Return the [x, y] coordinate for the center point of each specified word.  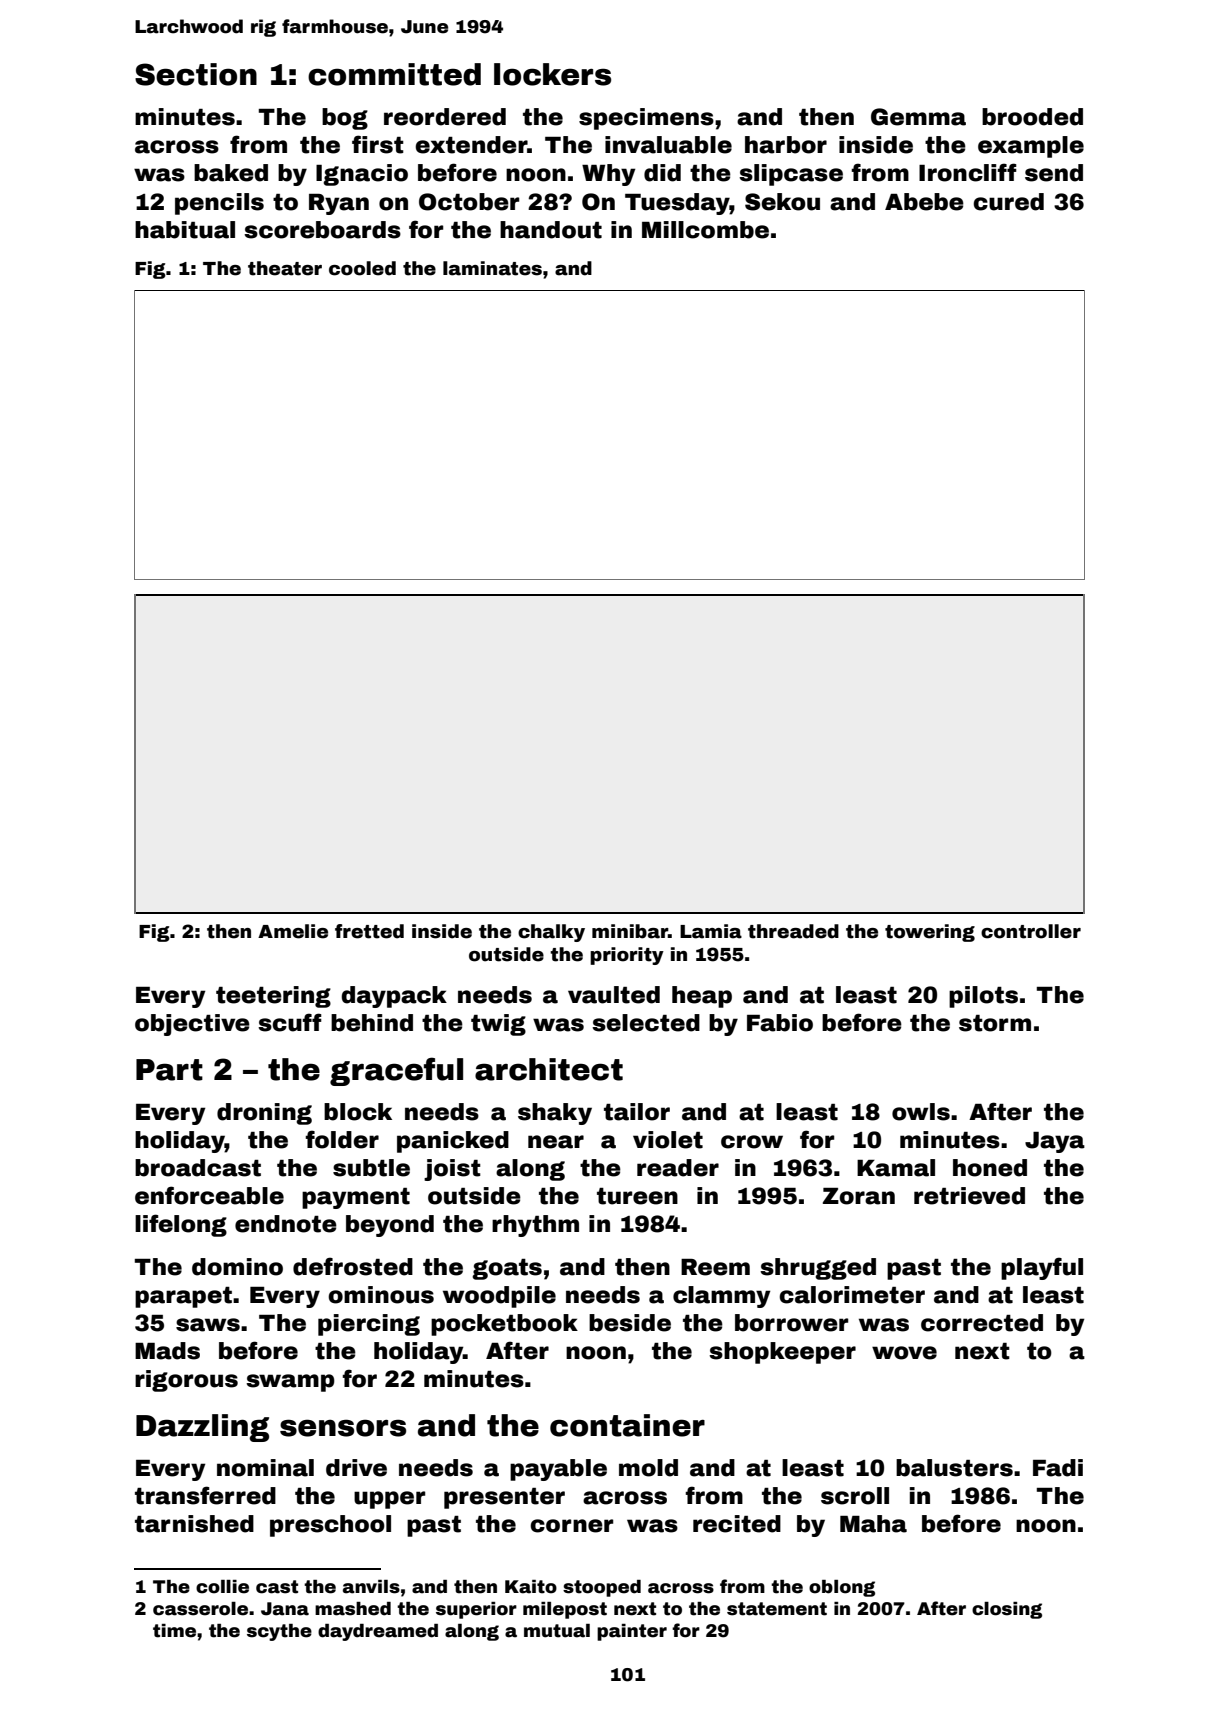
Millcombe [705, 230]
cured [1008, 202]
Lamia [711, 931]
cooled [362, 268]
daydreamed [378, 1632]
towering [930, 933]
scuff [290, 1022]
